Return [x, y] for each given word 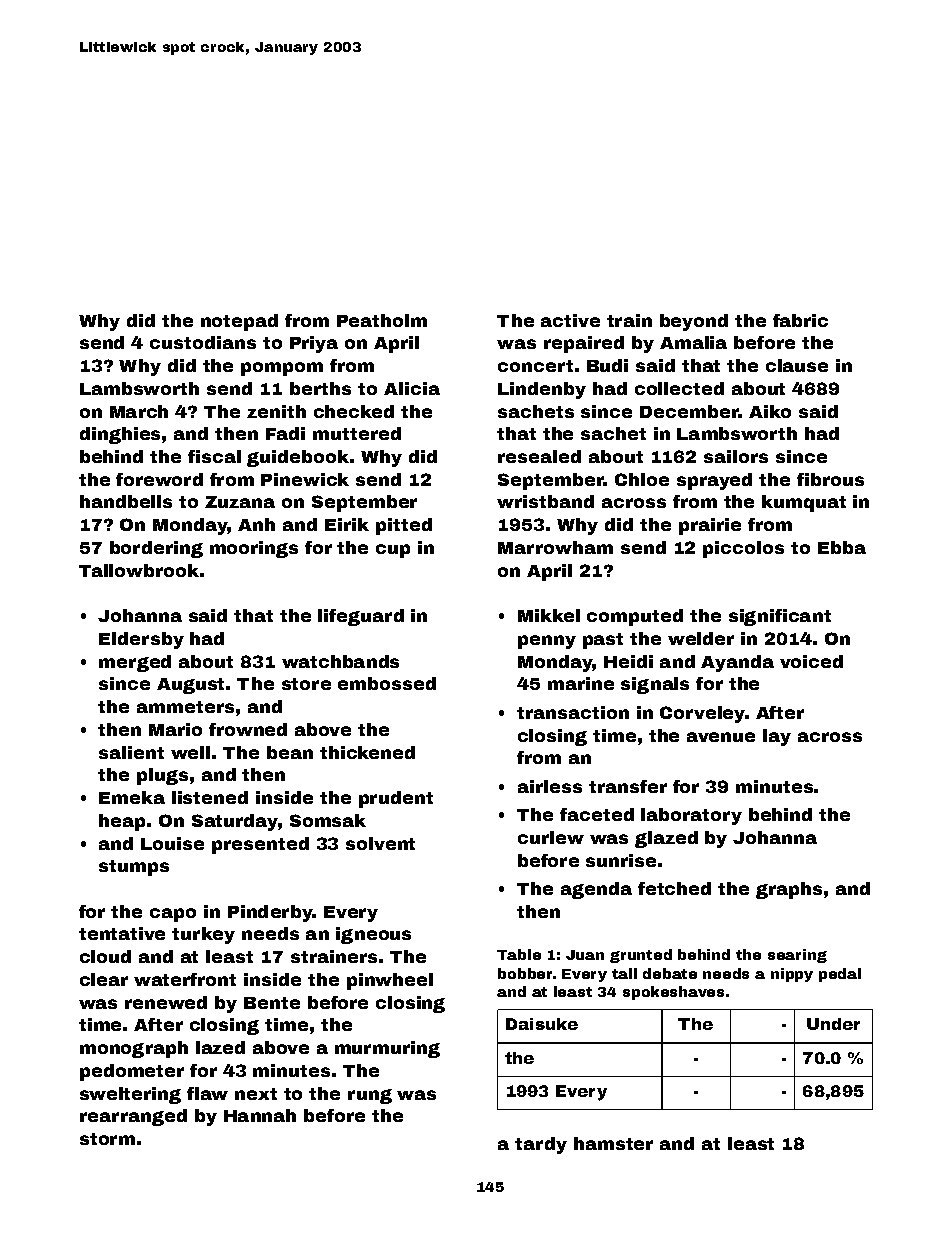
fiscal [214, 456]
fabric [800, 320]
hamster [613, 1143]
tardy [541, 1145]
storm [107, 1139]
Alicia [412, 388]
